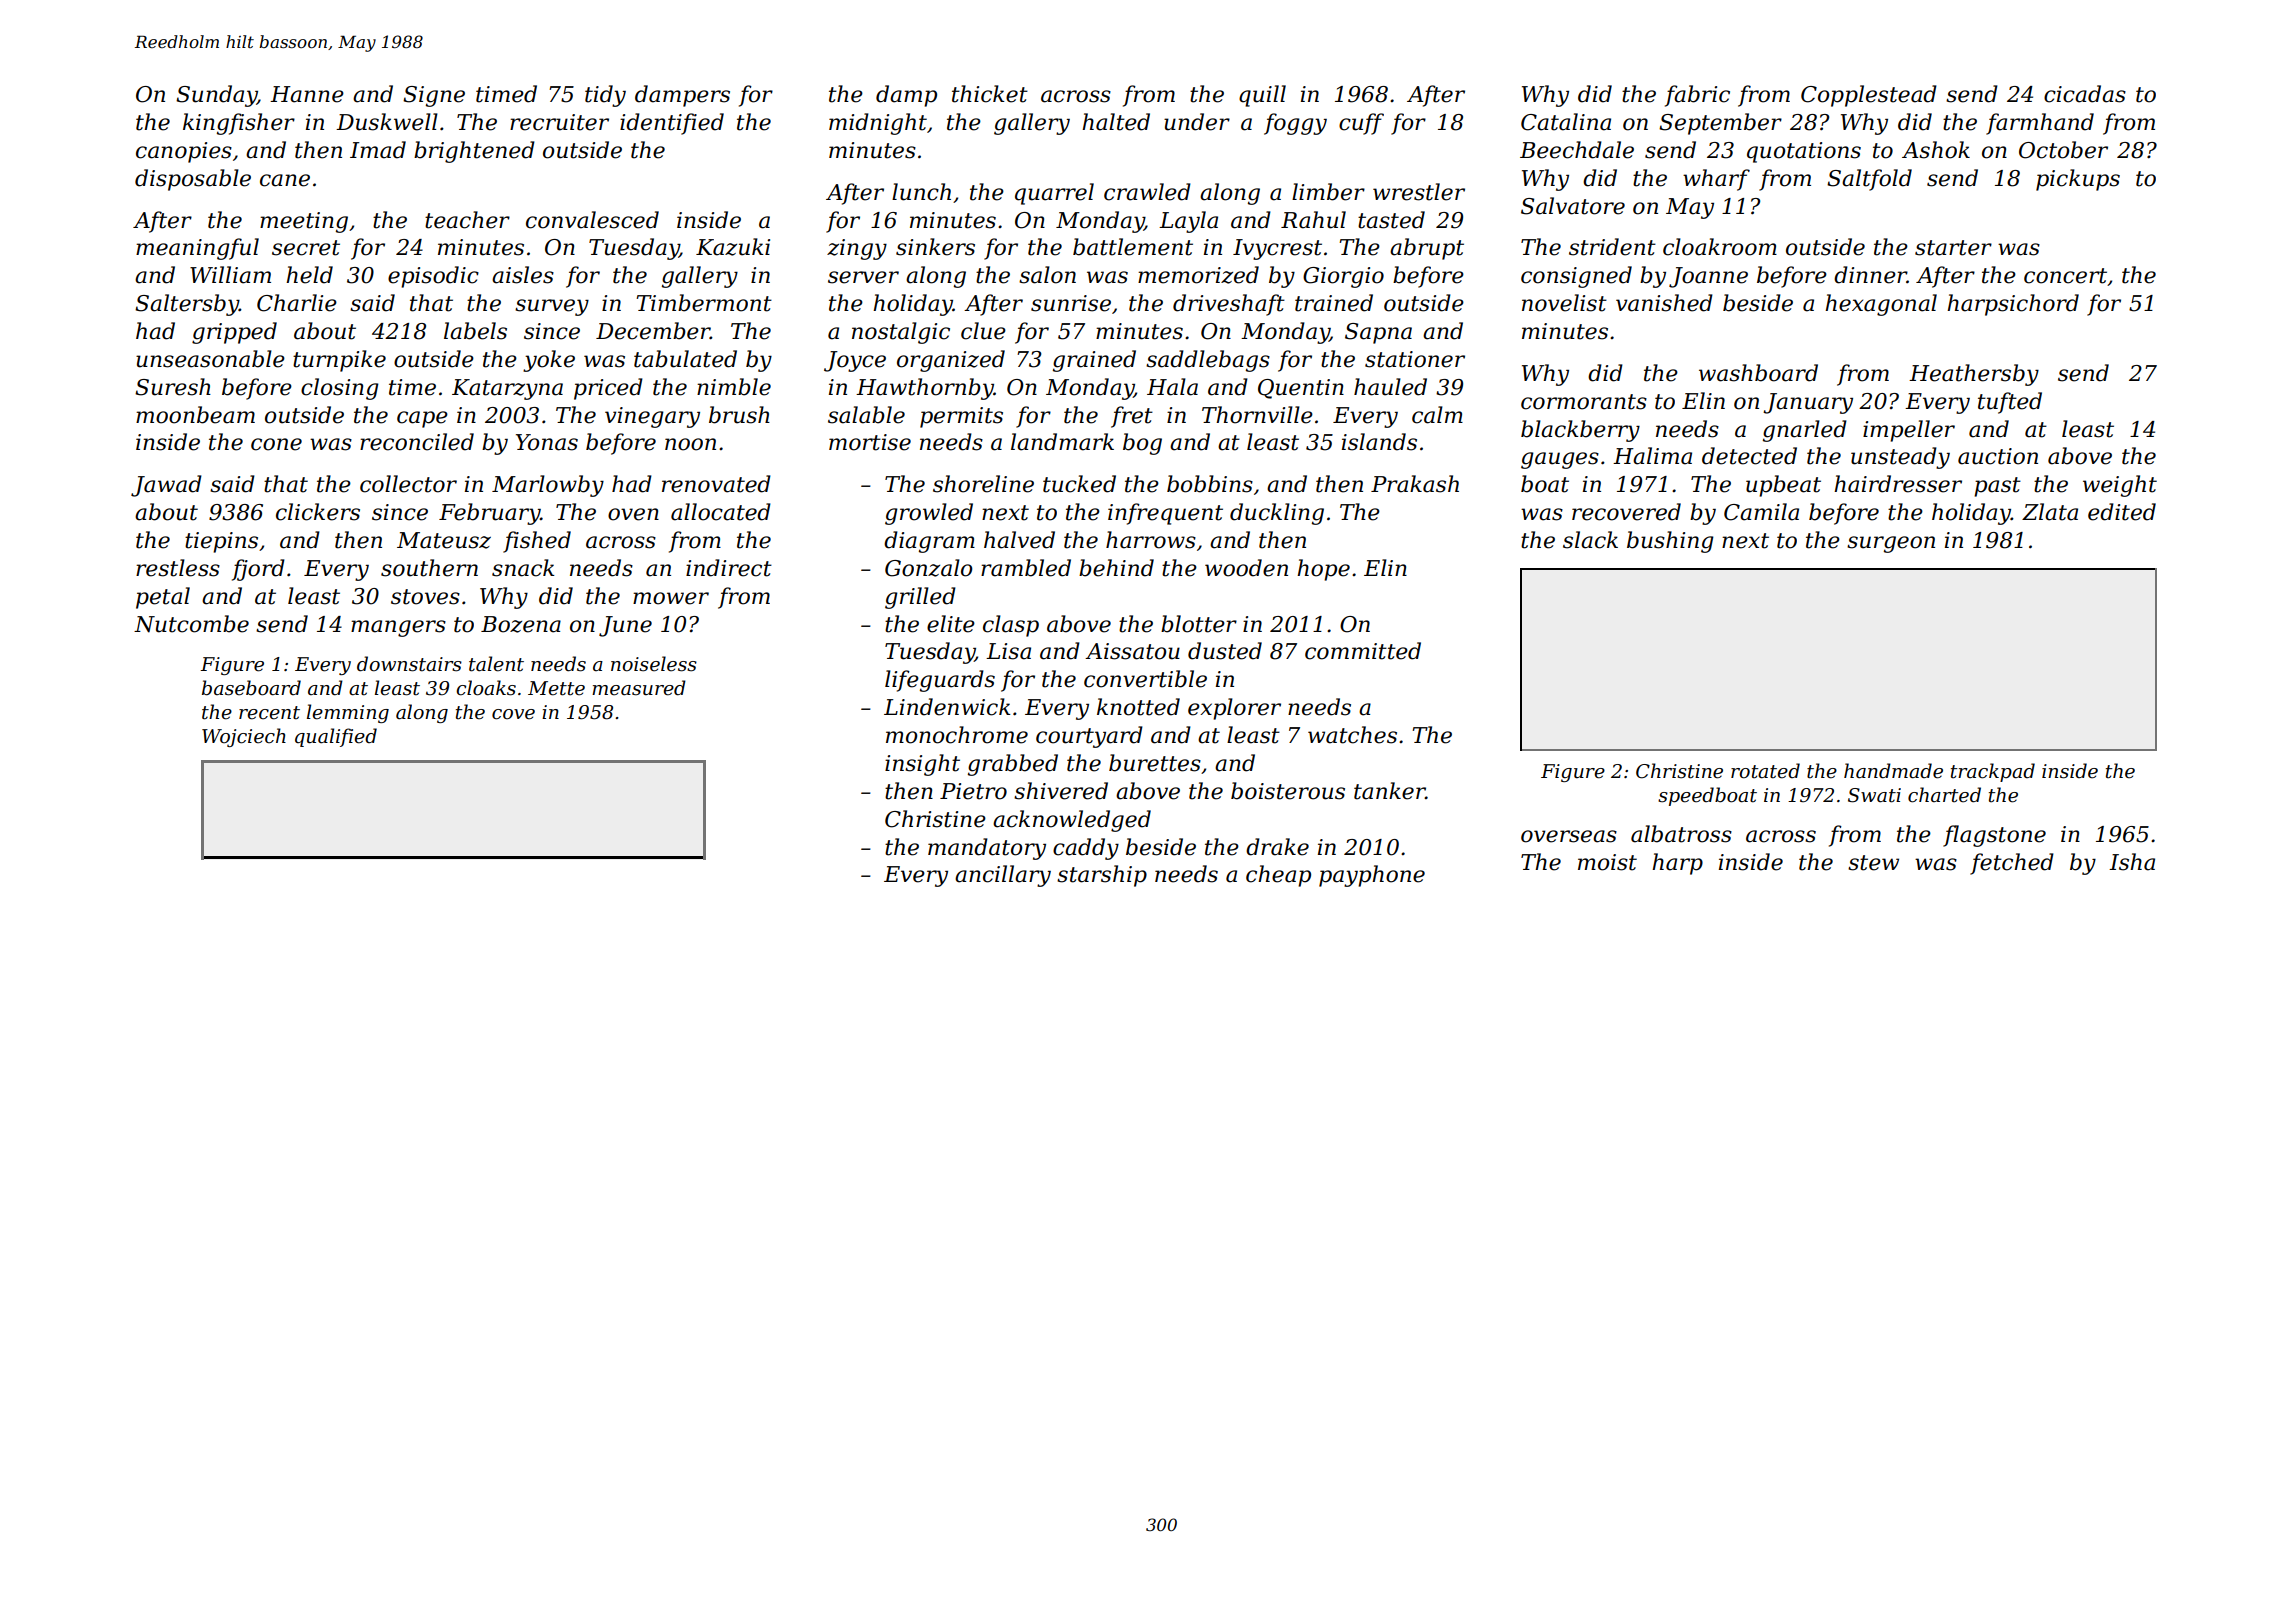 The height and width of the image is (1620, 2292). What do you see at coordinates (244, 737) in the image?
I see `Wojciech` at bounding box center [244, 737].
